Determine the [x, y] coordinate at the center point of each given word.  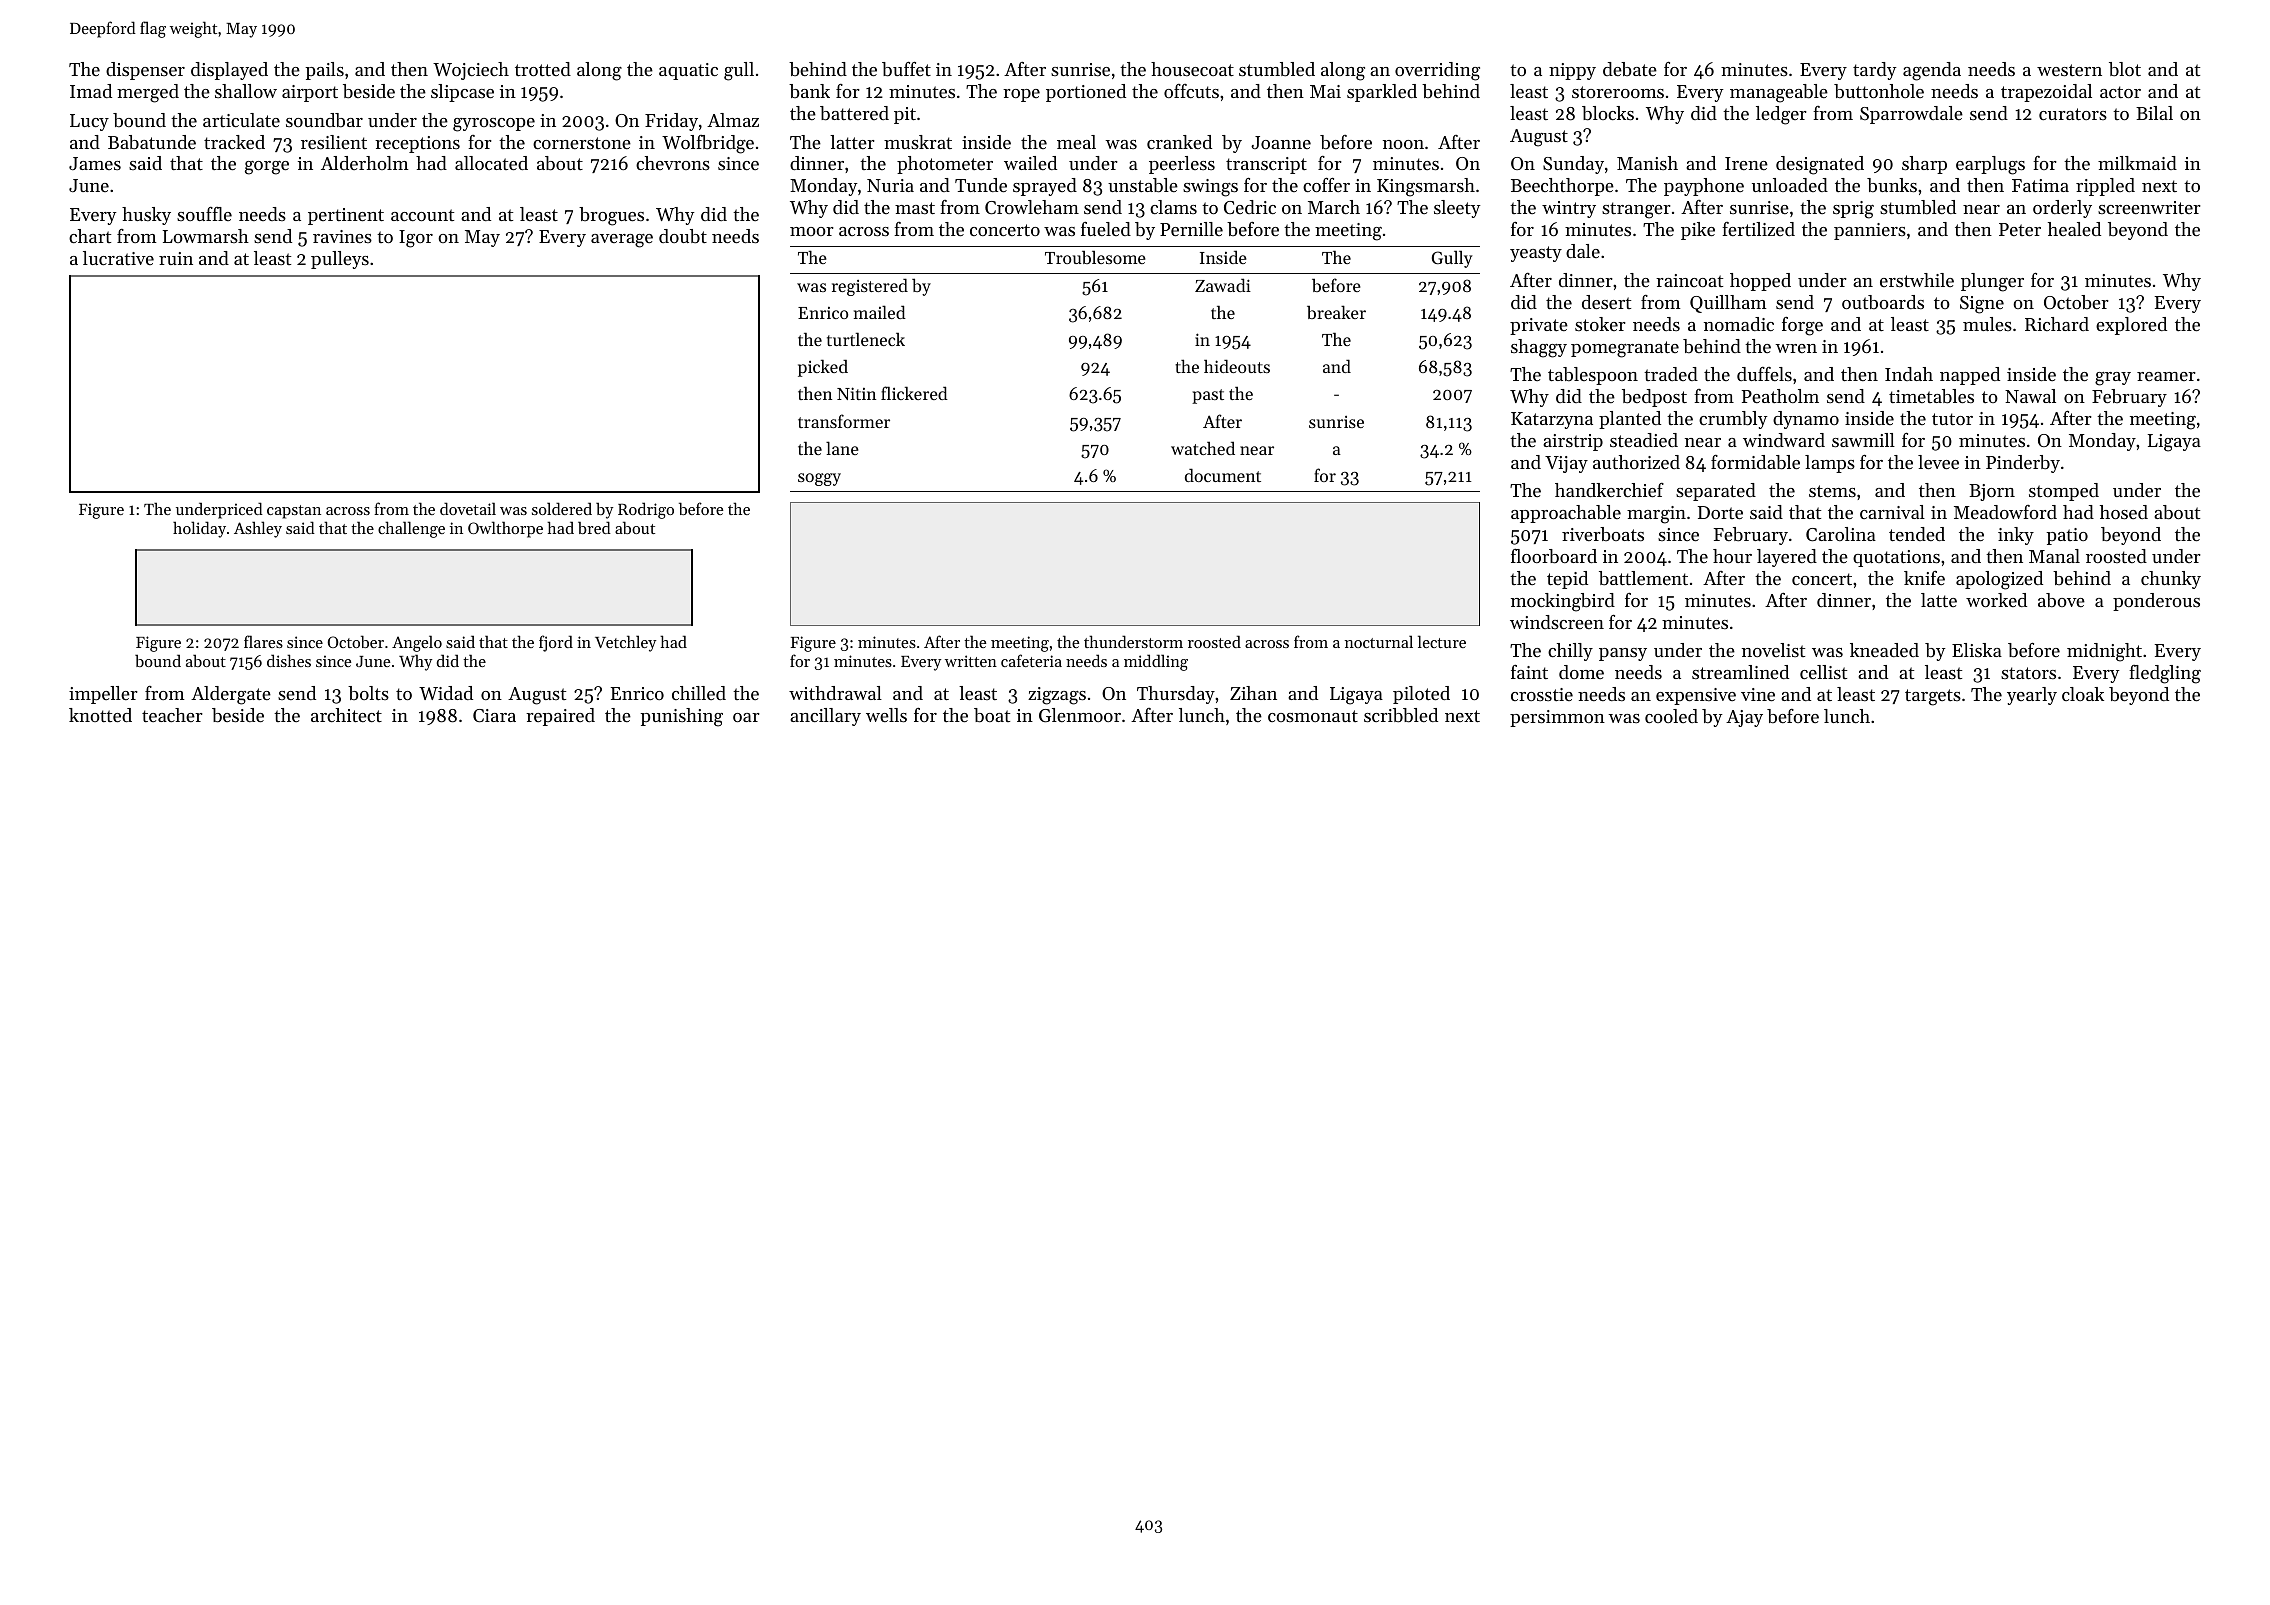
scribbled [1401, 715]
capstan [294, 512]
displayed [229, 71]
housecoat [1192, 69]
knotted [100, 715]
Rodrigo [646, 510]
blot [2125, 69]
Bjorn [1992, 492]
